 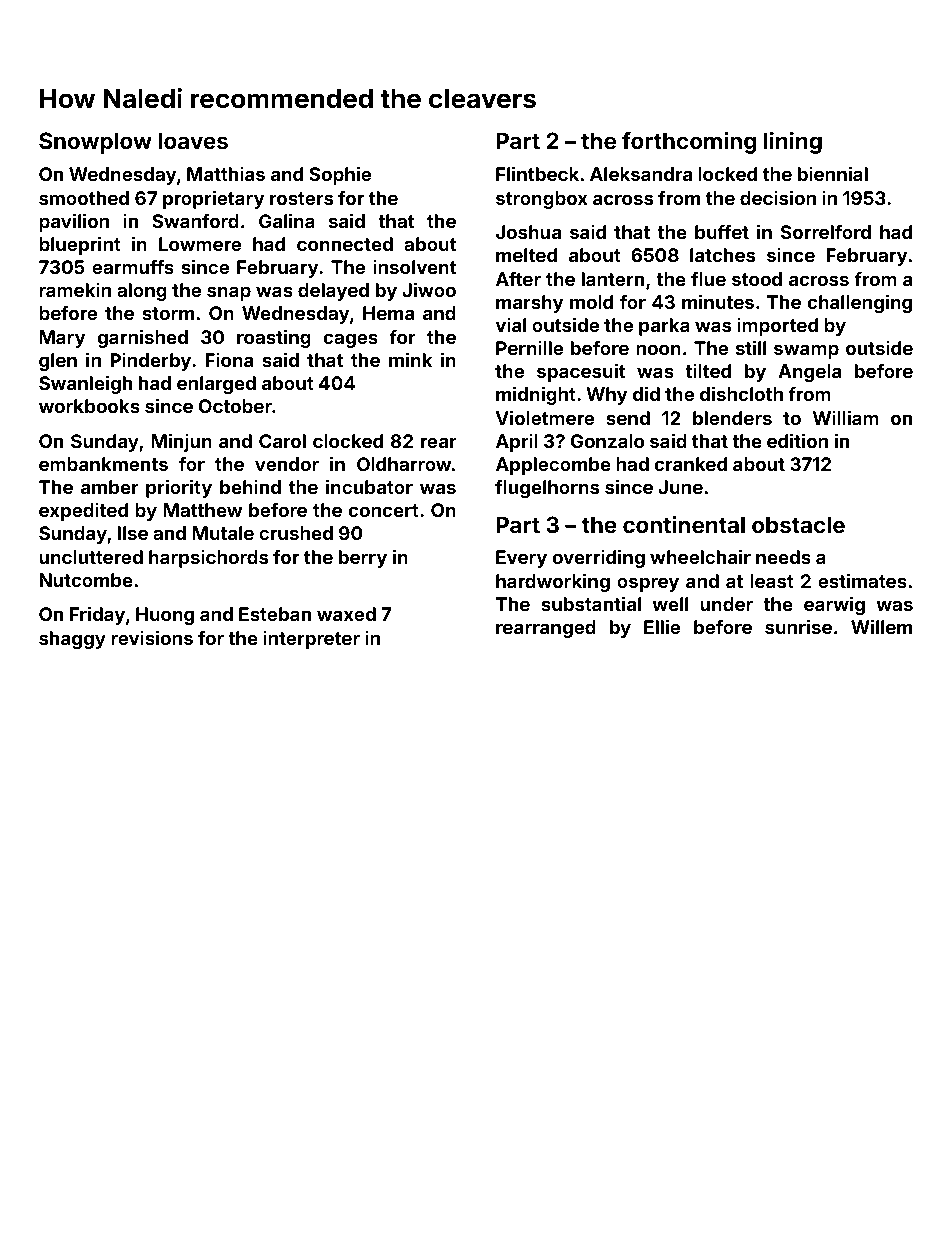 I want to click on Snowplow, so click(x=95, y=143).
